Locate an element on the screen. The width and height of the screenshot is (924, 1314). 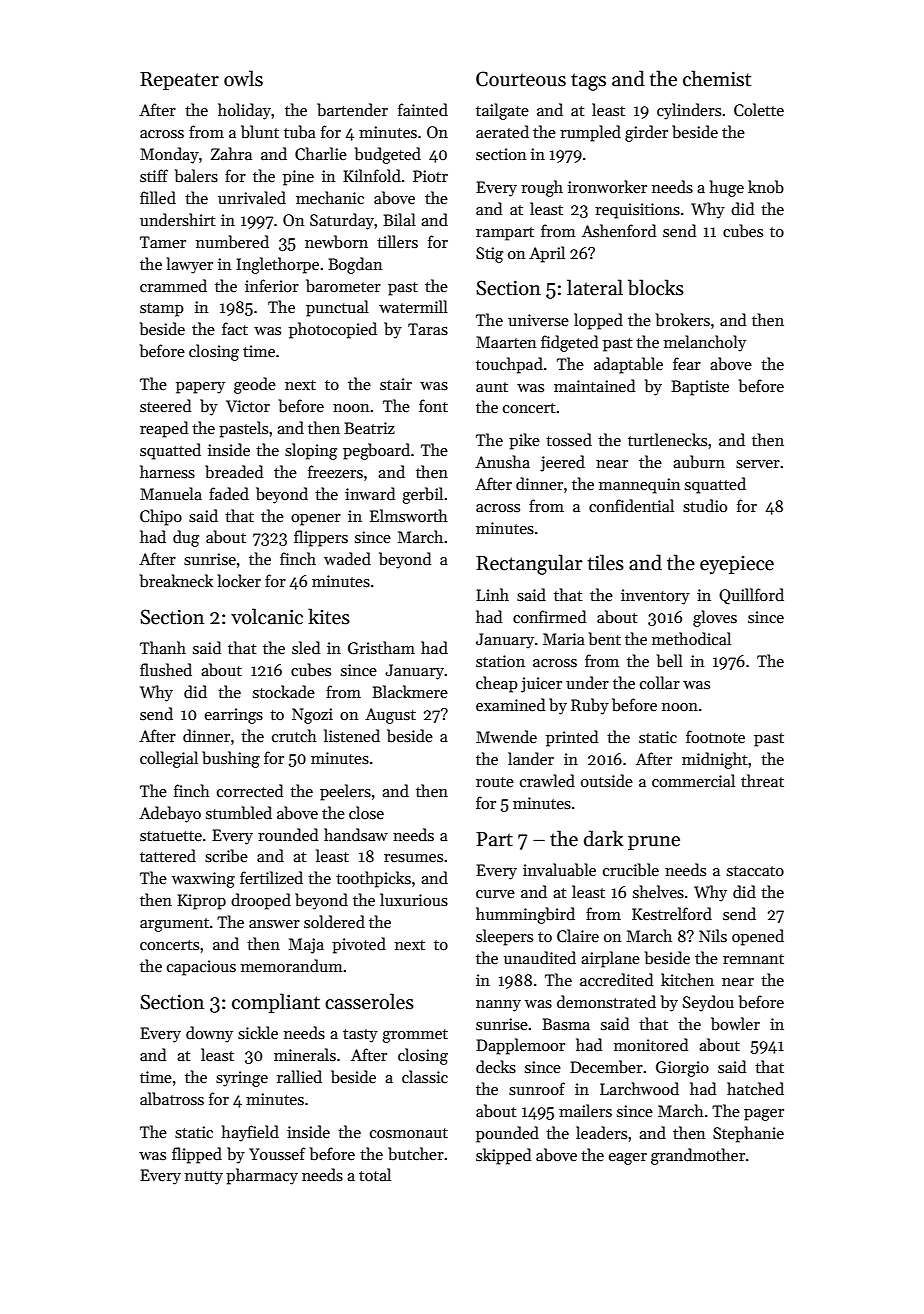
Taras is located at coordinates (428, 329).
